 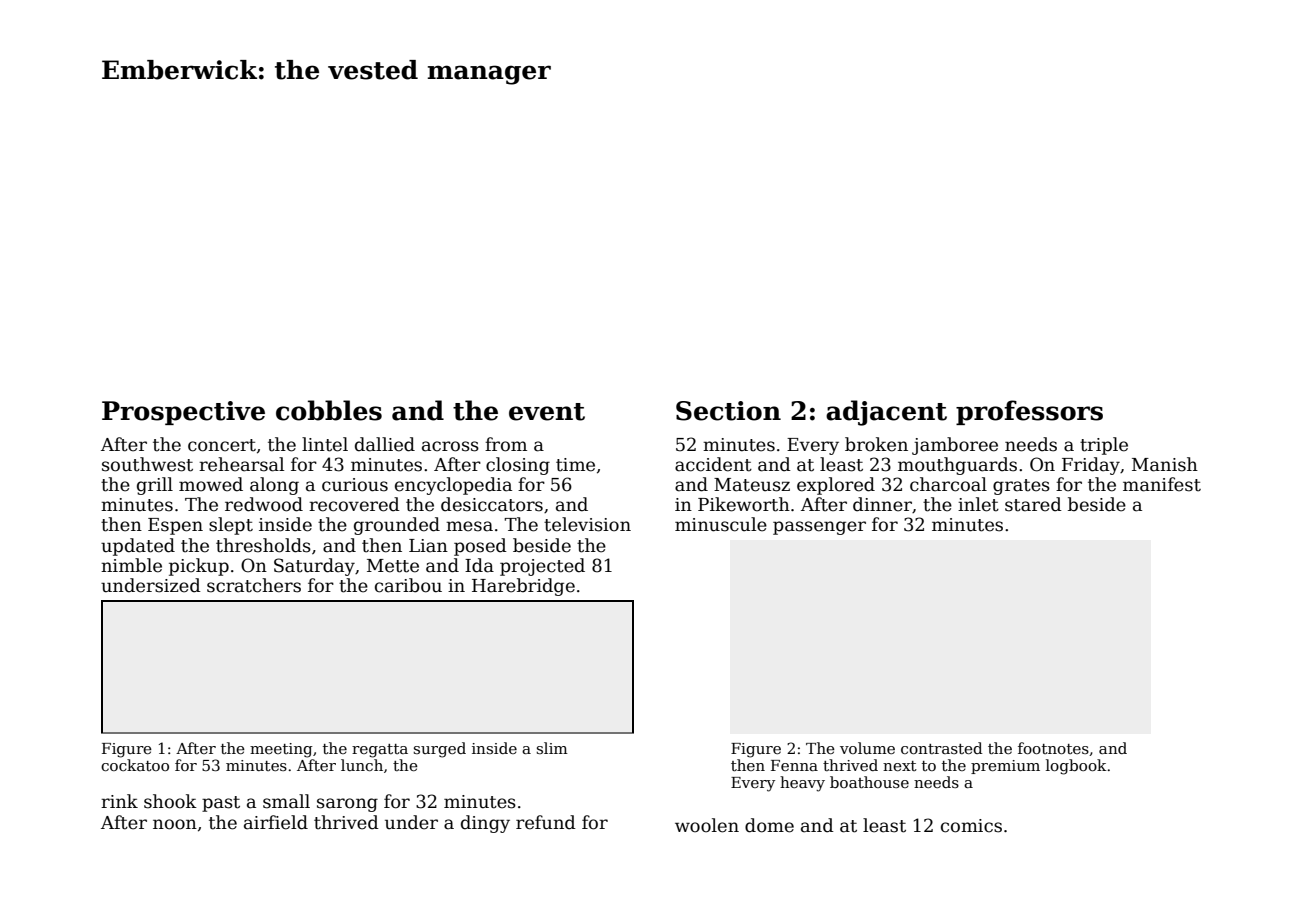 I want to click on Section, so click(x=728, y=411).
